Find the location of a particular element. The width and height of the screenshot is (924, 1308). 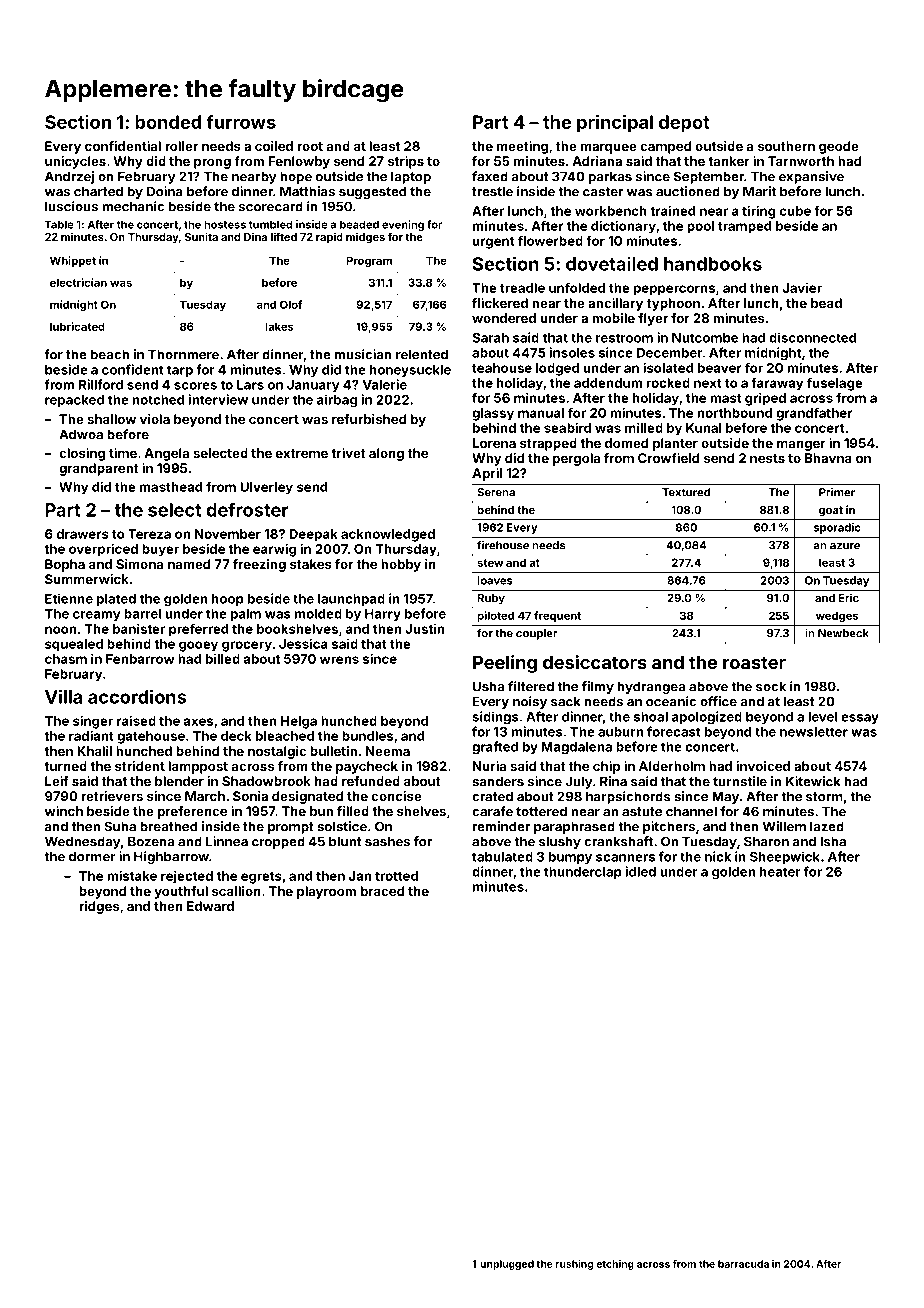

bonded is located at coordinates (168, 122).
